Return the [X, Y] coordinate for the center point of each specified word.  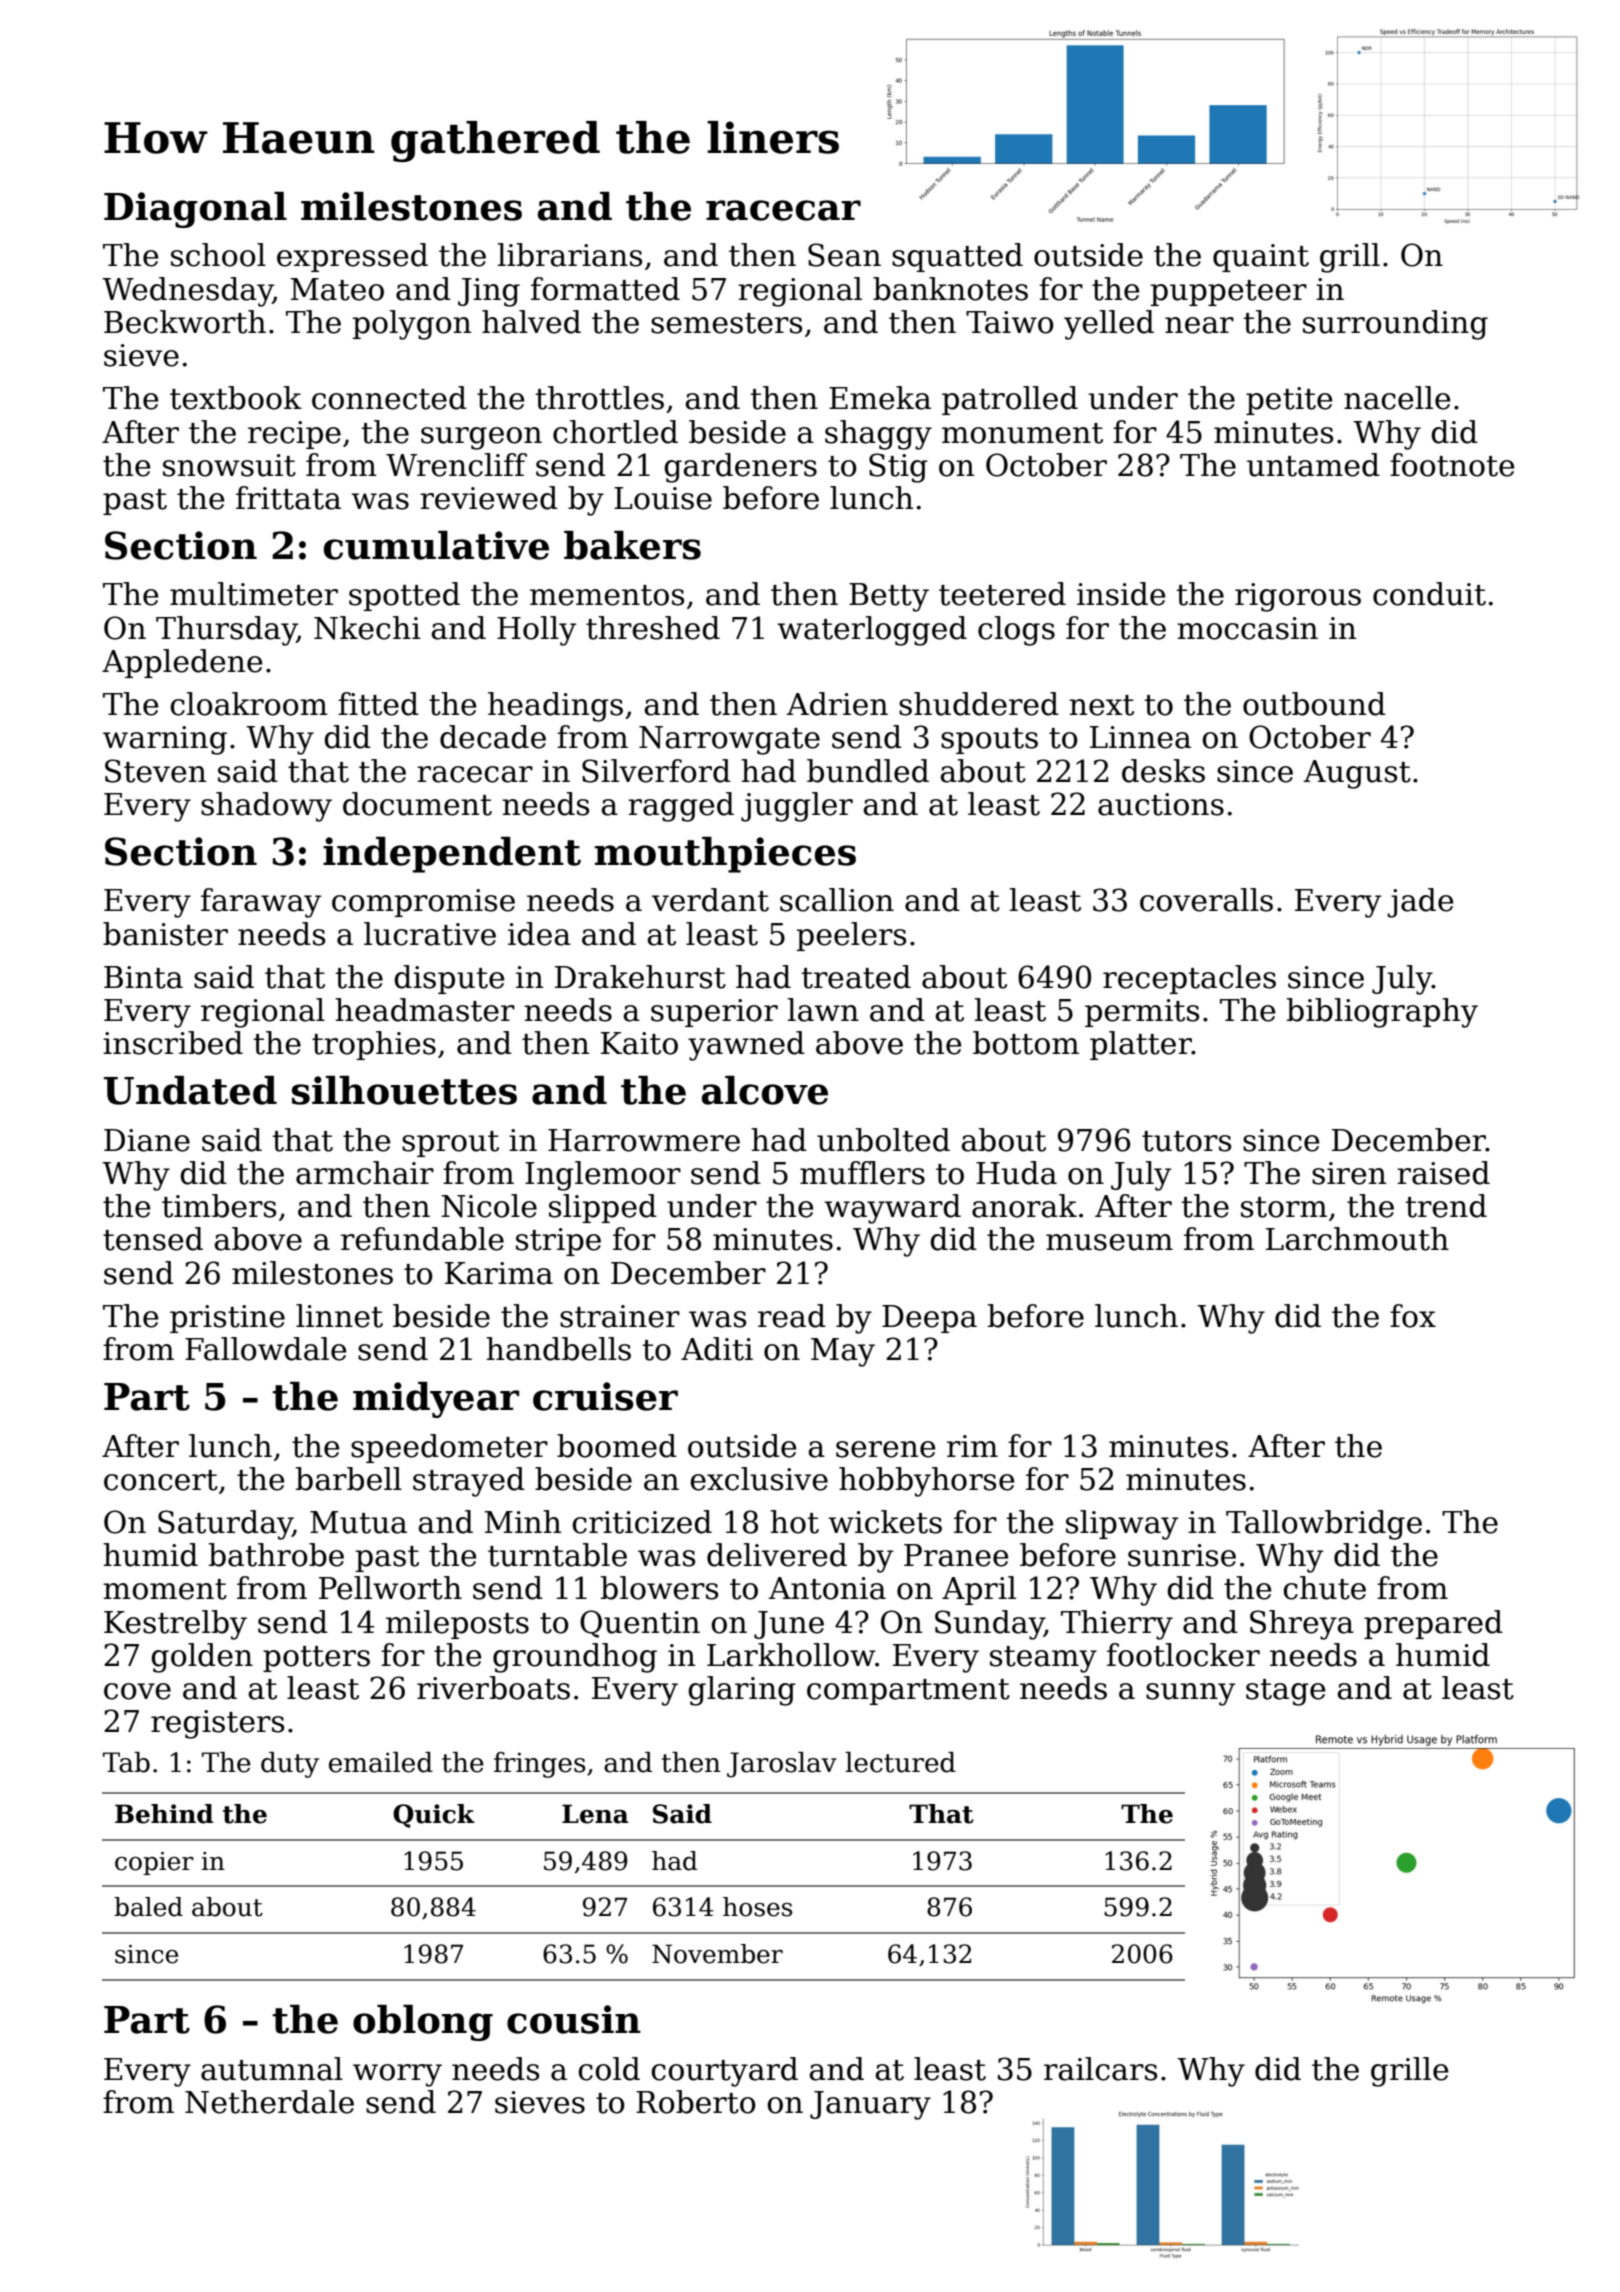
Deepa [929, 1319]
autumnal [272, 2069]
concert [161, 1480]
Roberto [696, 2102]
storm [1284, 1207]
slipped [603, 1208]
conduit [1429, 594]
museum [1109, 1242]
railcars [1100, 2069]
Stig [898, 468]
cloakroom [249, 704]
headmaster [425, 1010]
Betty [889, 597]
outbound [1314, 704]
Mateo [337, 289]
